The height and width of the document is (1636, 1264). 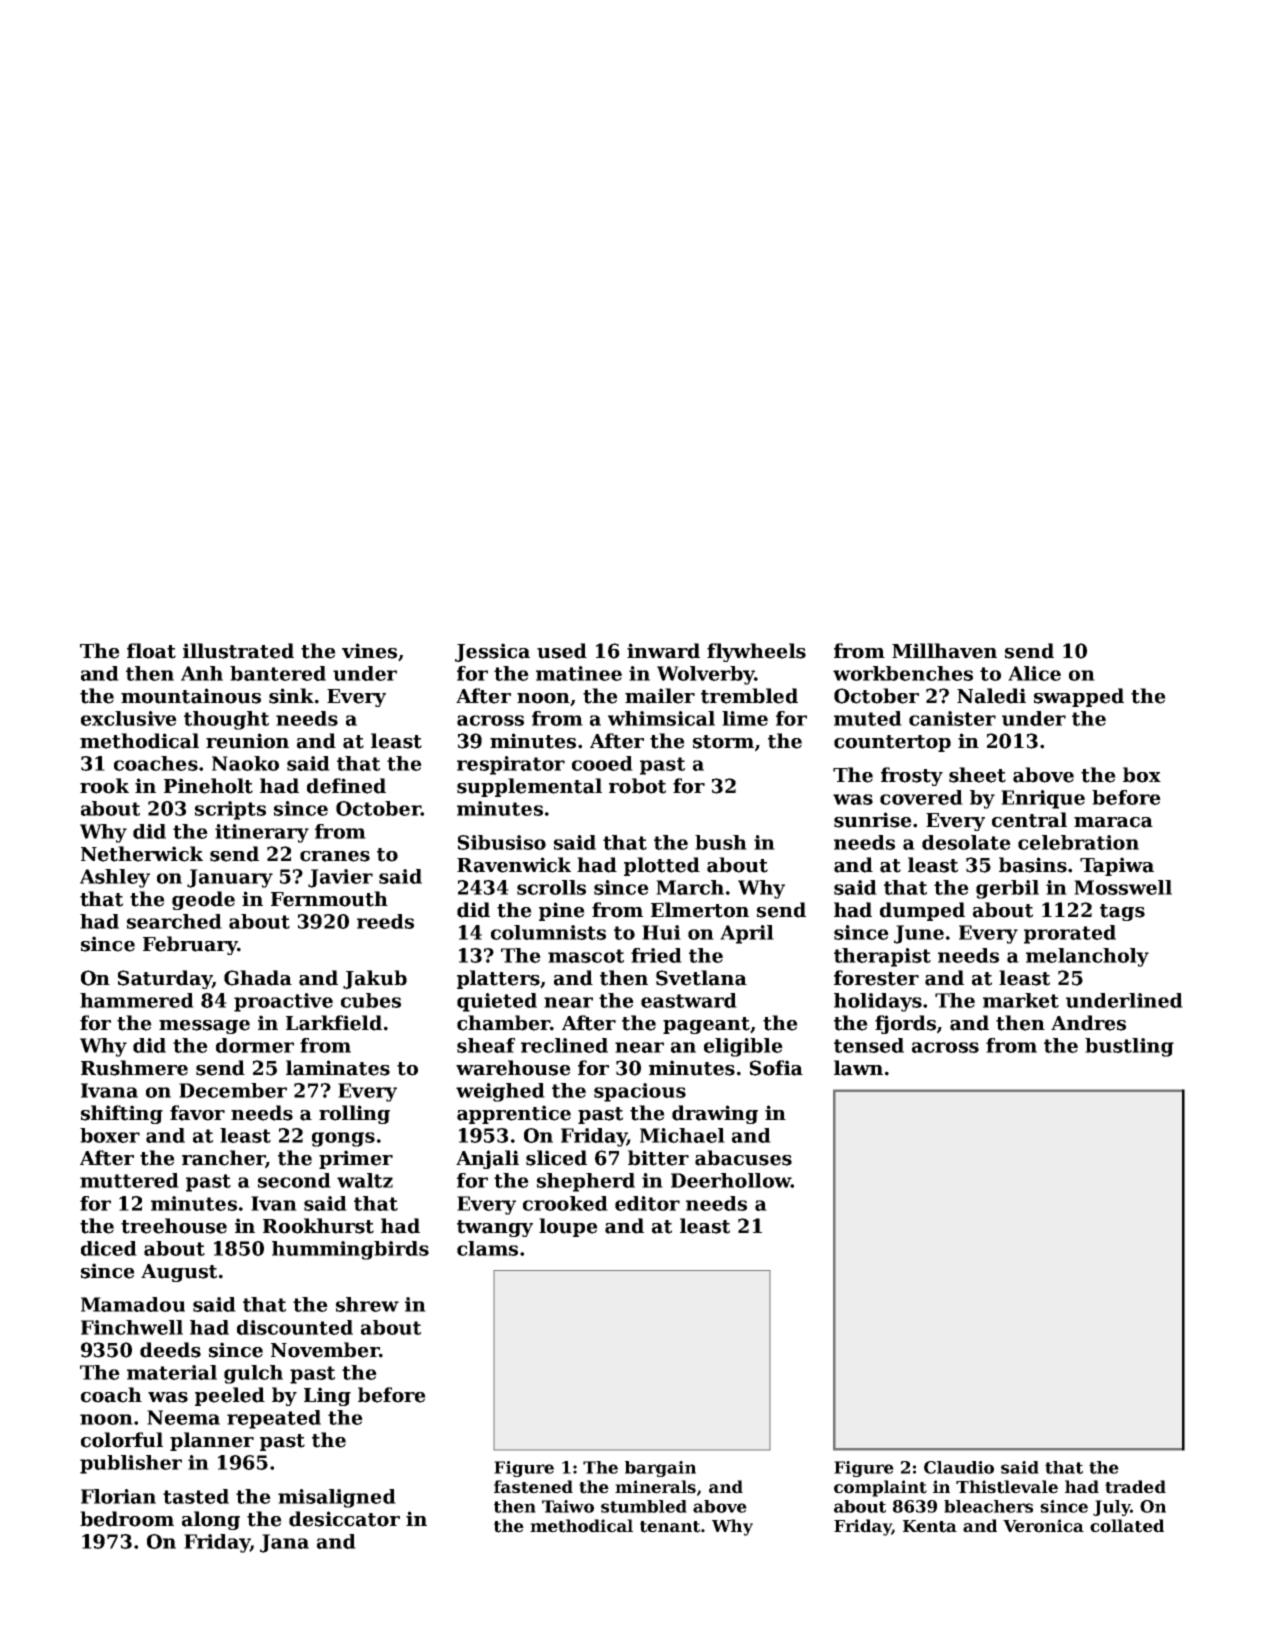 I want to click on Deerhollow, so click(x=731, y=1180).
